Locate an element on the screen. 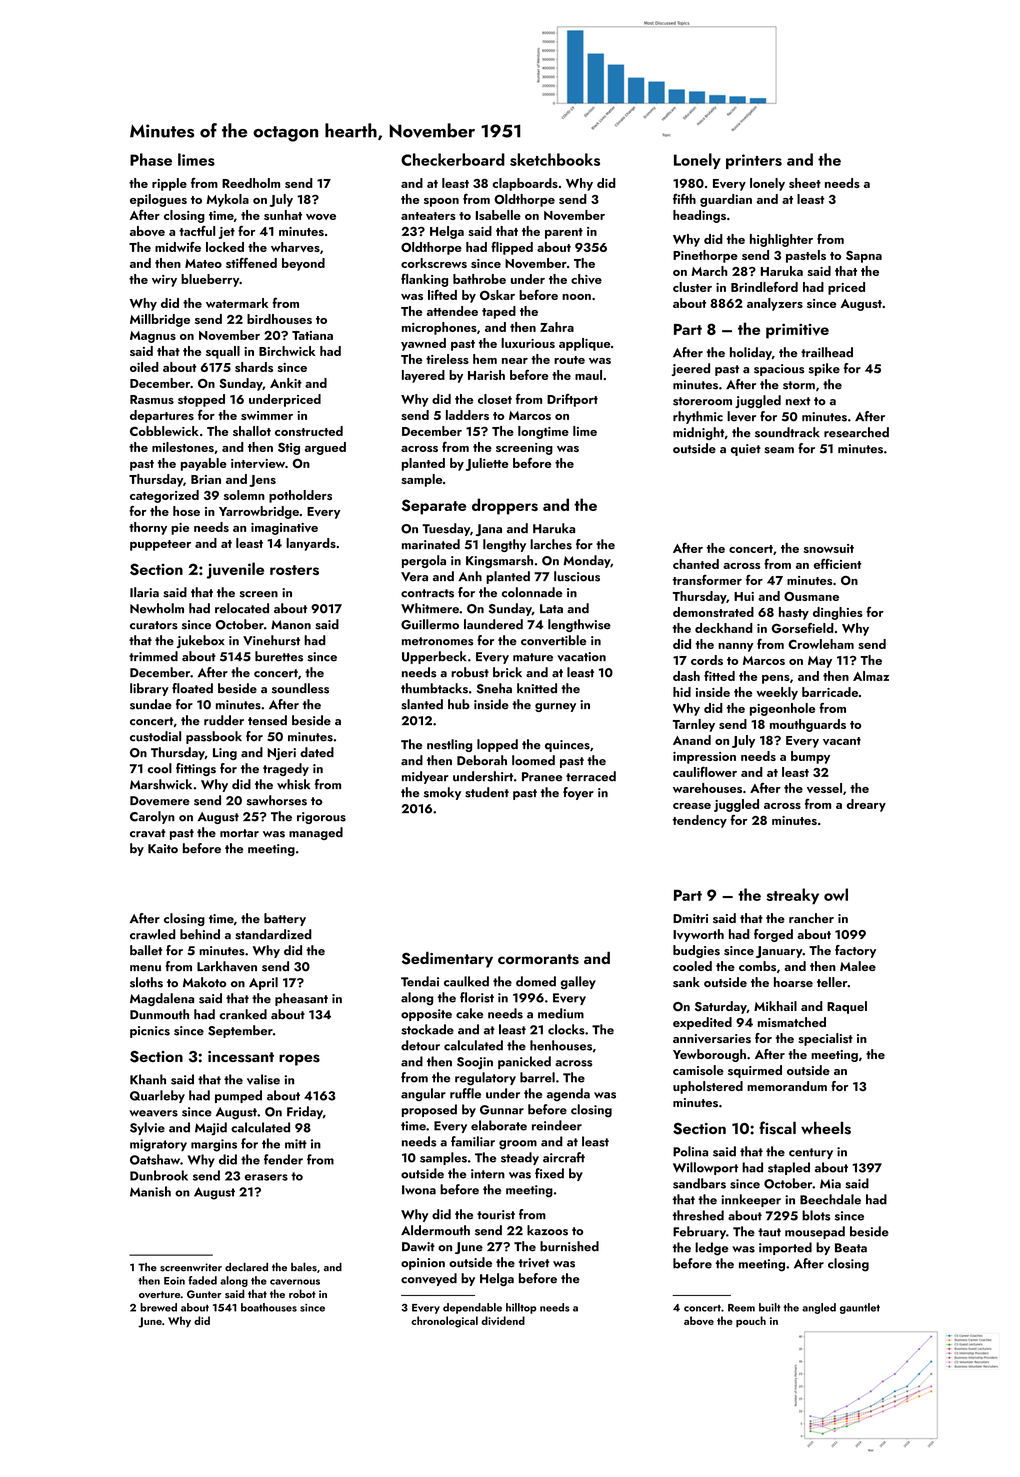 The height and width of the screenshot is (1477, 1020). parent is located at coordinates (564, 233).
